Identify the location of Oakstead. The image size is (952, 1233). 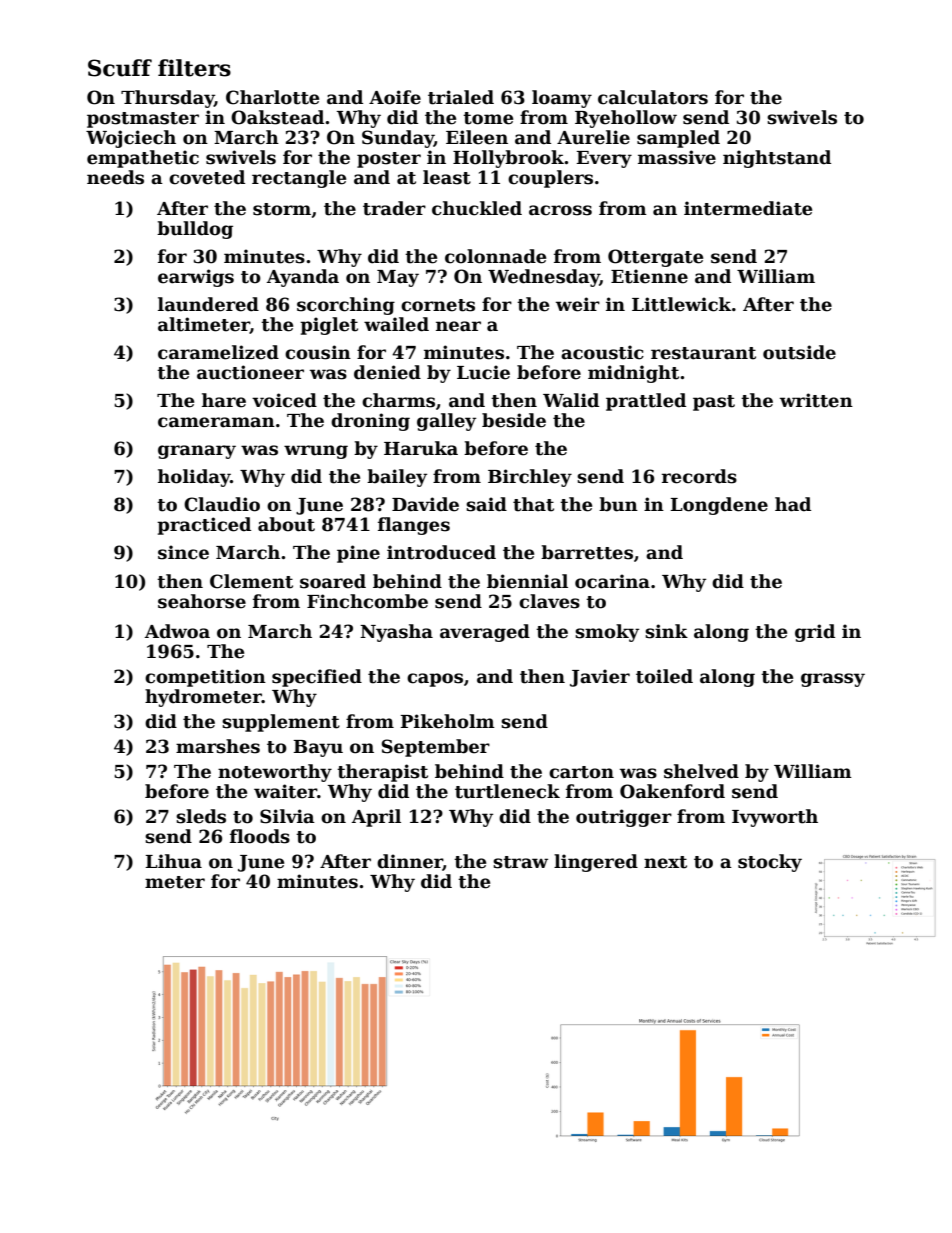
(277, 117).
